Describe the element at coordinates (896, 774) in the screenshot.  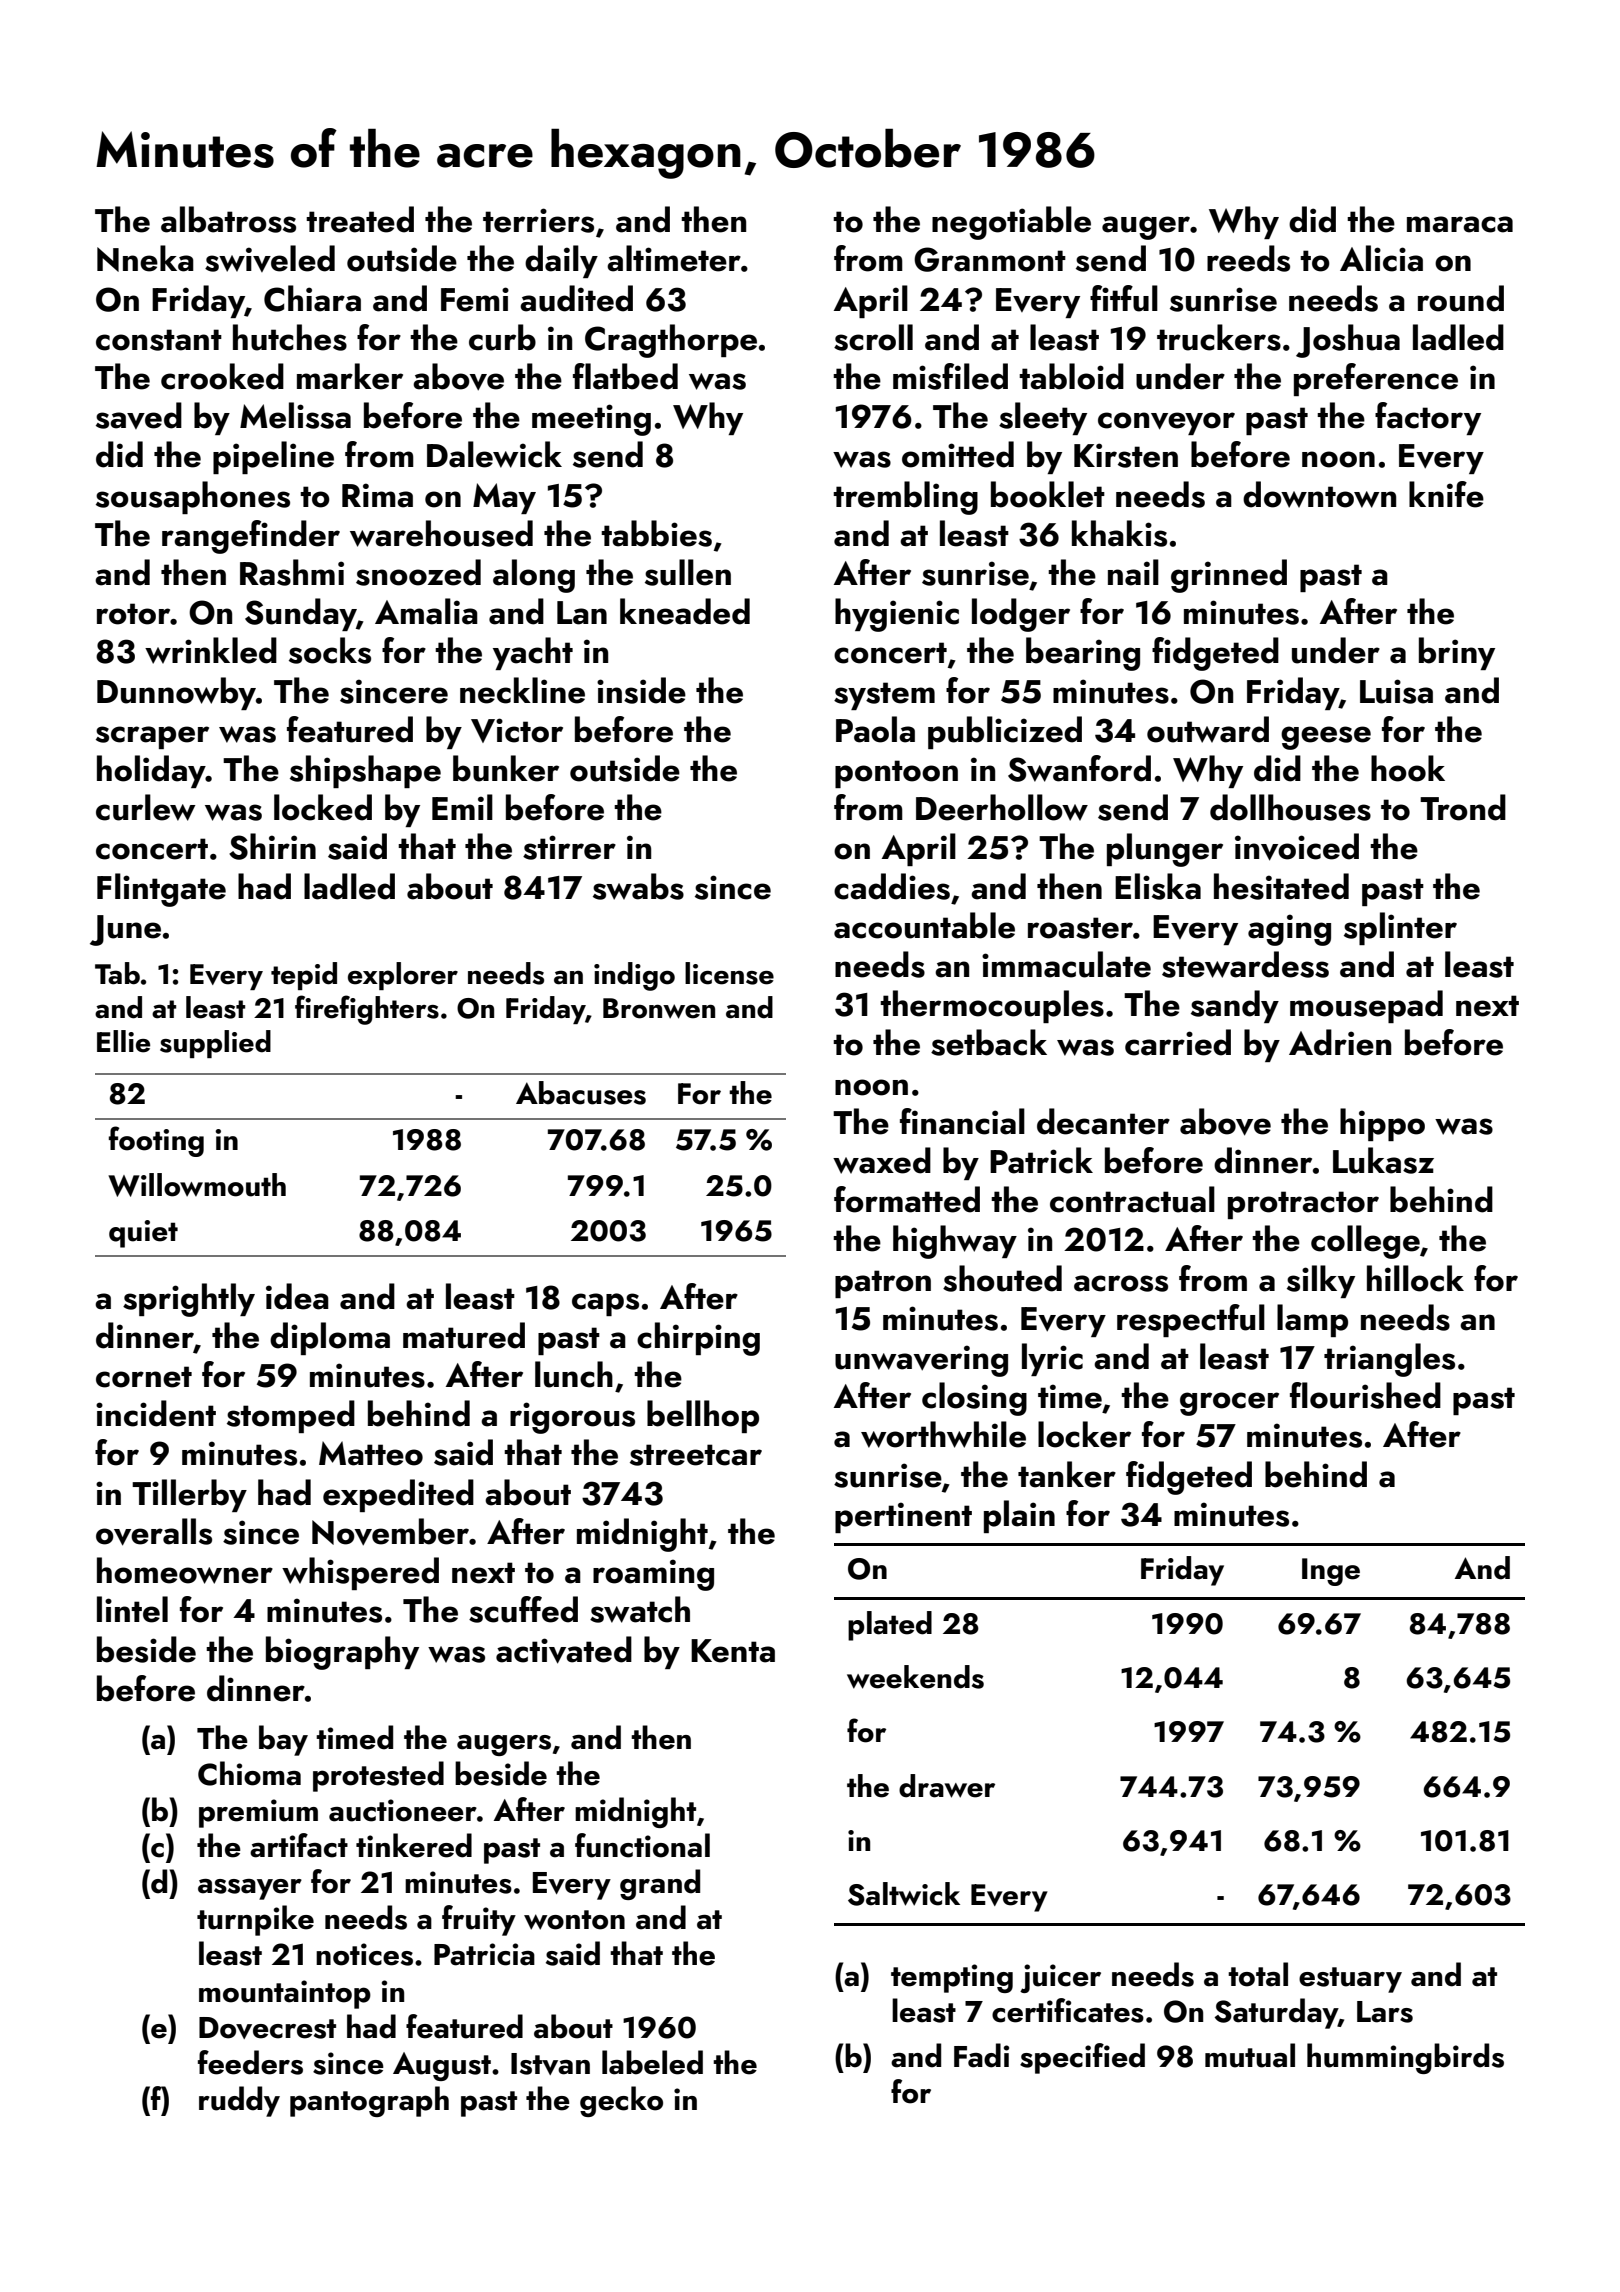
I see `pontoon` at that location.
